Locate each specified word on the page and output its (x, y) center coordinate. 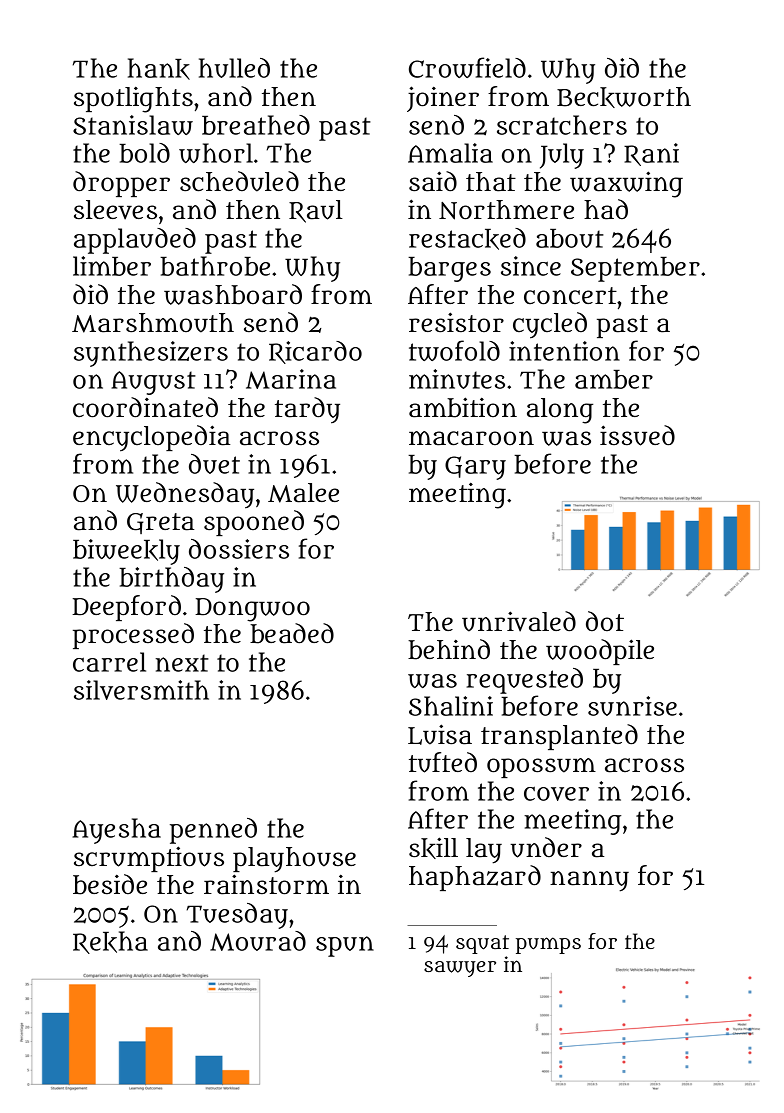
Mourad (258, 941)
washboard (233, 294)
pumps (548, 945)
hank (159, 69)
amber (614, 379)
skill (433, 848)
